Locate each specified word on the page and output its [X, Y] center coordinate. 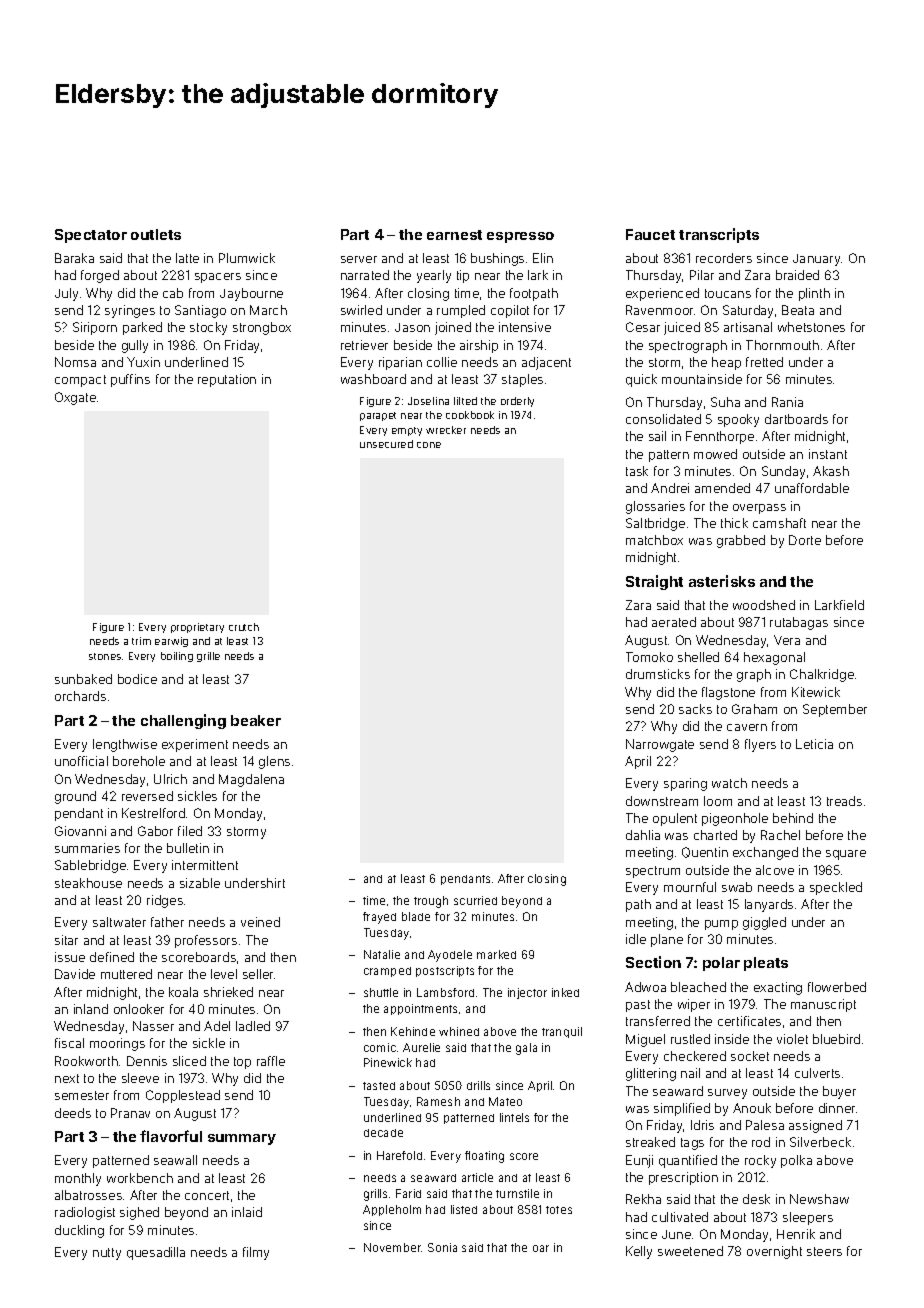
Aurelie [421, 1047]
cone [429, 445]
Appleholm [392, 1210]
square [846, 855]
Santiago [200, 311]
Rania [787, 402]
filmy [256, 1253]
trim [141, 641]
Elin [543, 258]
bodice [137, 679]
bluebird [836, 1039]
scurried [475, 900]
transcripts [719, 235]
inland [91, 1009]
